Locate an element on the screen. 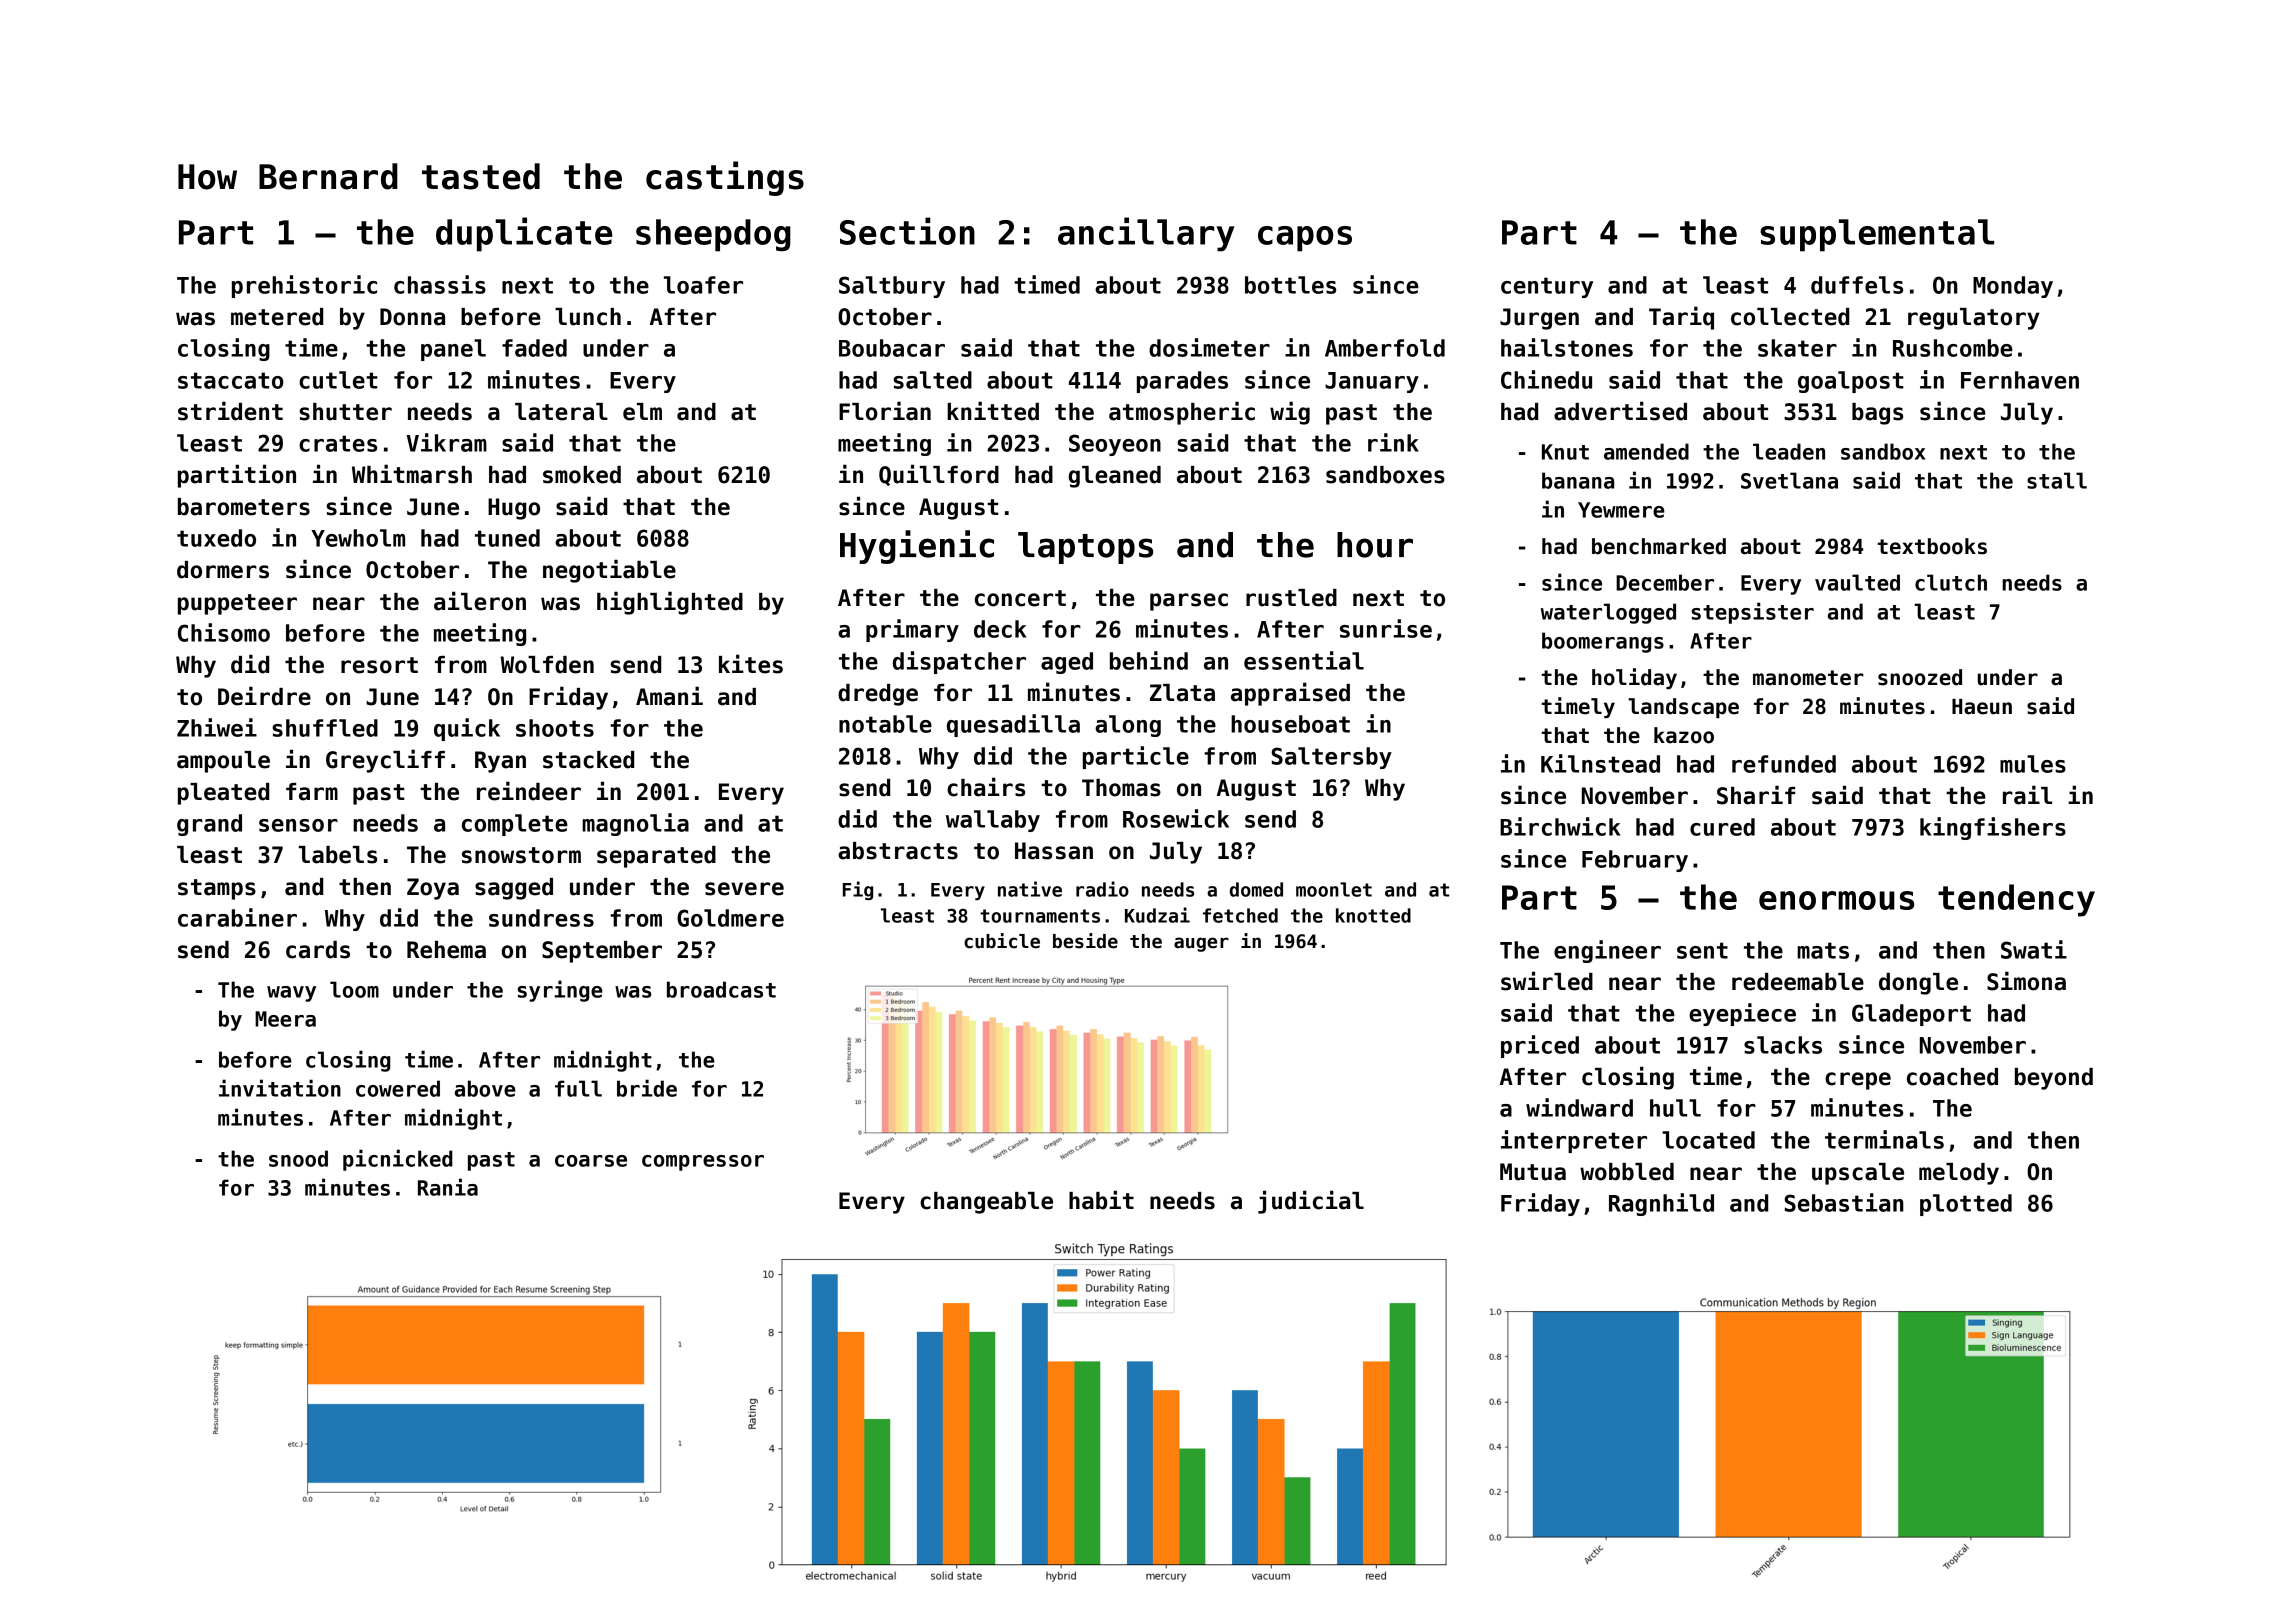  Rania is located at coordinates (448, 1187).
